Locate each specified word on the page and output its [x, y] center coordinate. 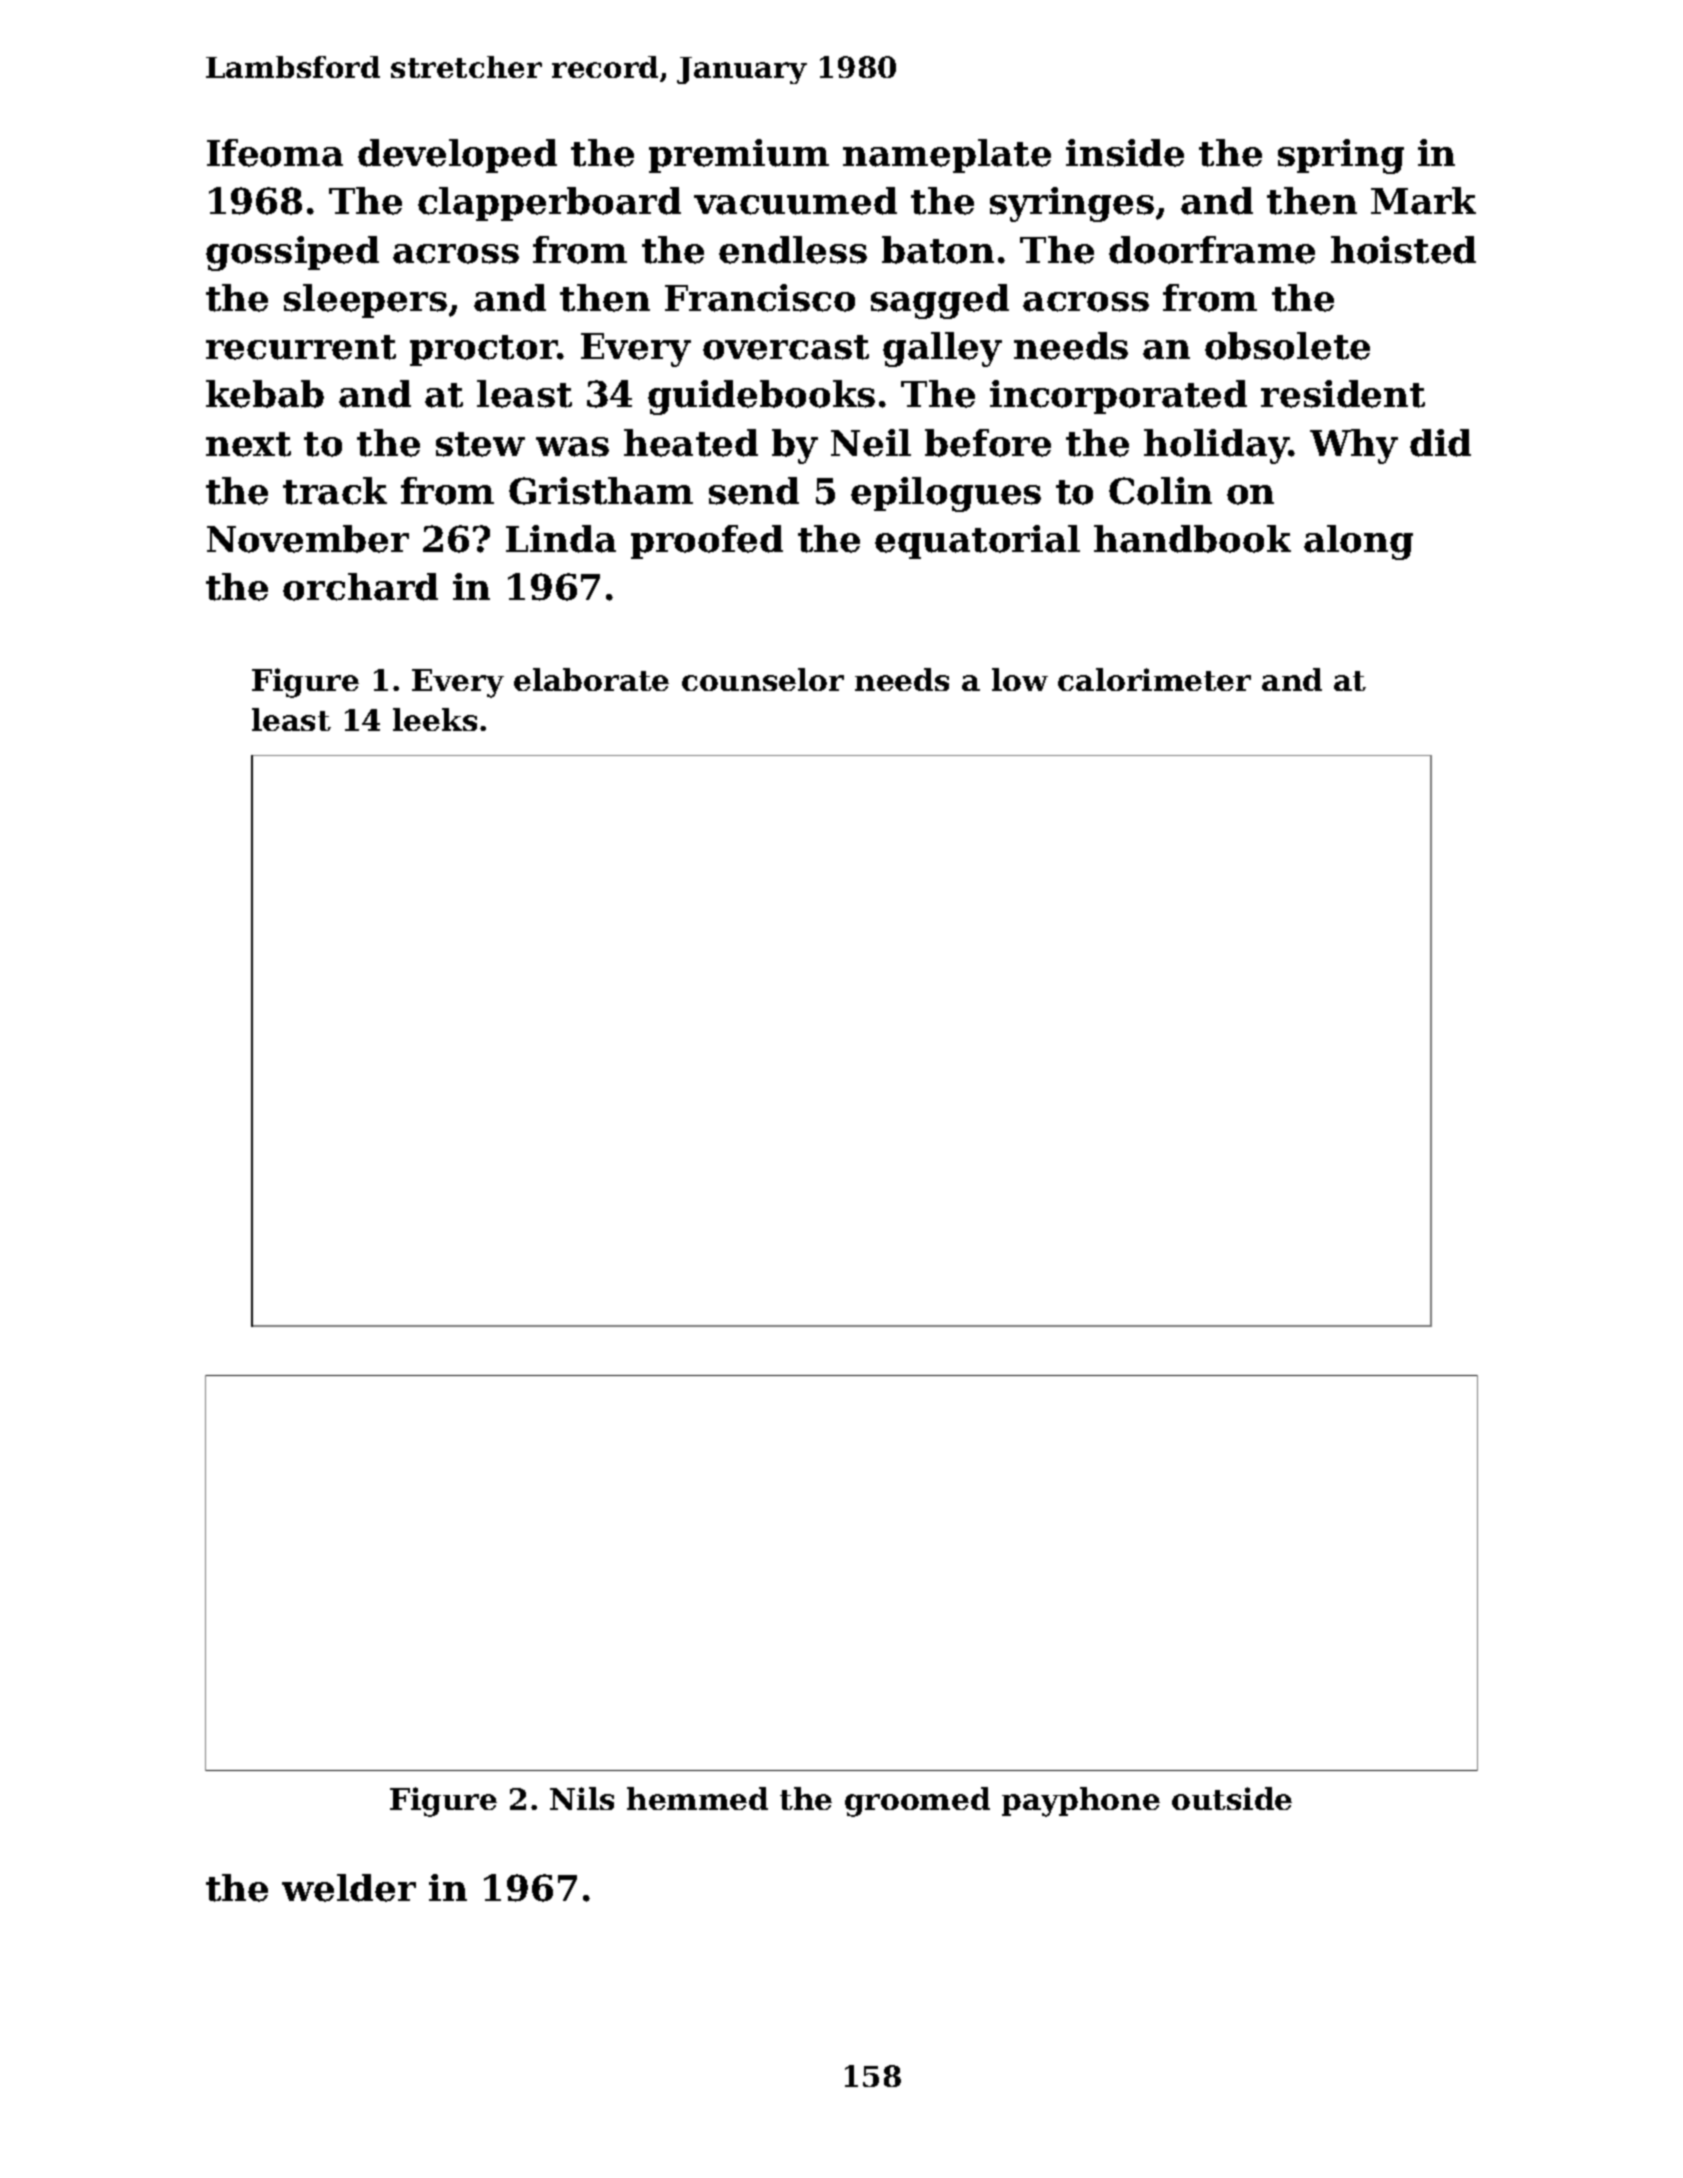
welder [349, 1888]
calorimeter [1154, 679]
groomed [917, 1802]
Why [1354, 446]
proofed [707, 542]
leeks [435, 719]
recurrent [301, 347]
